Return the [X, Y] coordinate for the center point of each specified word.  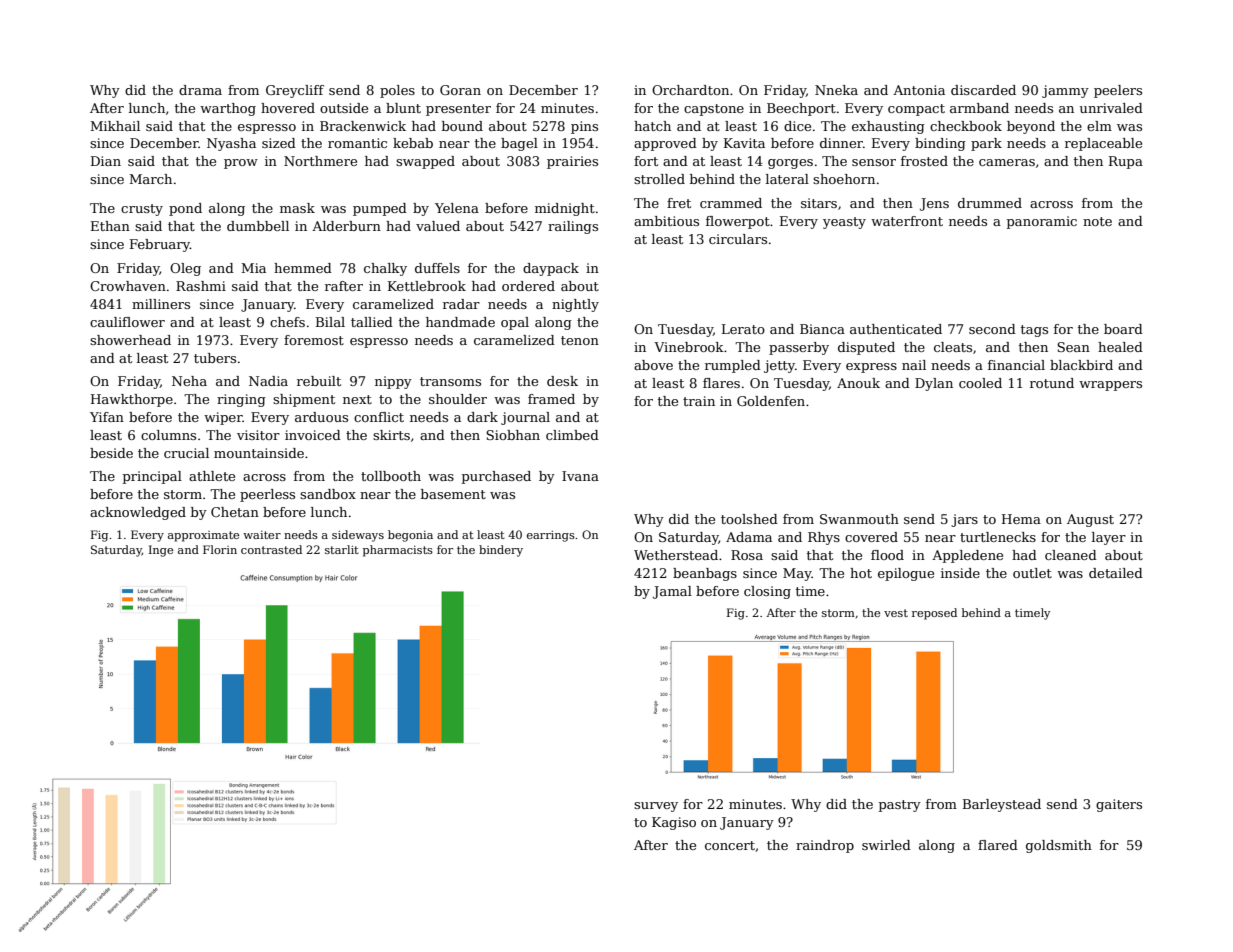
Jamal [672, 592]
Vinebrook [689, 347]
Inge [161, 551]
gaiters [1119, 805]
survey [656, 807]
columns [168, 435]
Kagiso [674, 823]
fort [646, 161]
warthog [228, 109]
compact [916, 110]
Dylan [934, 384]
